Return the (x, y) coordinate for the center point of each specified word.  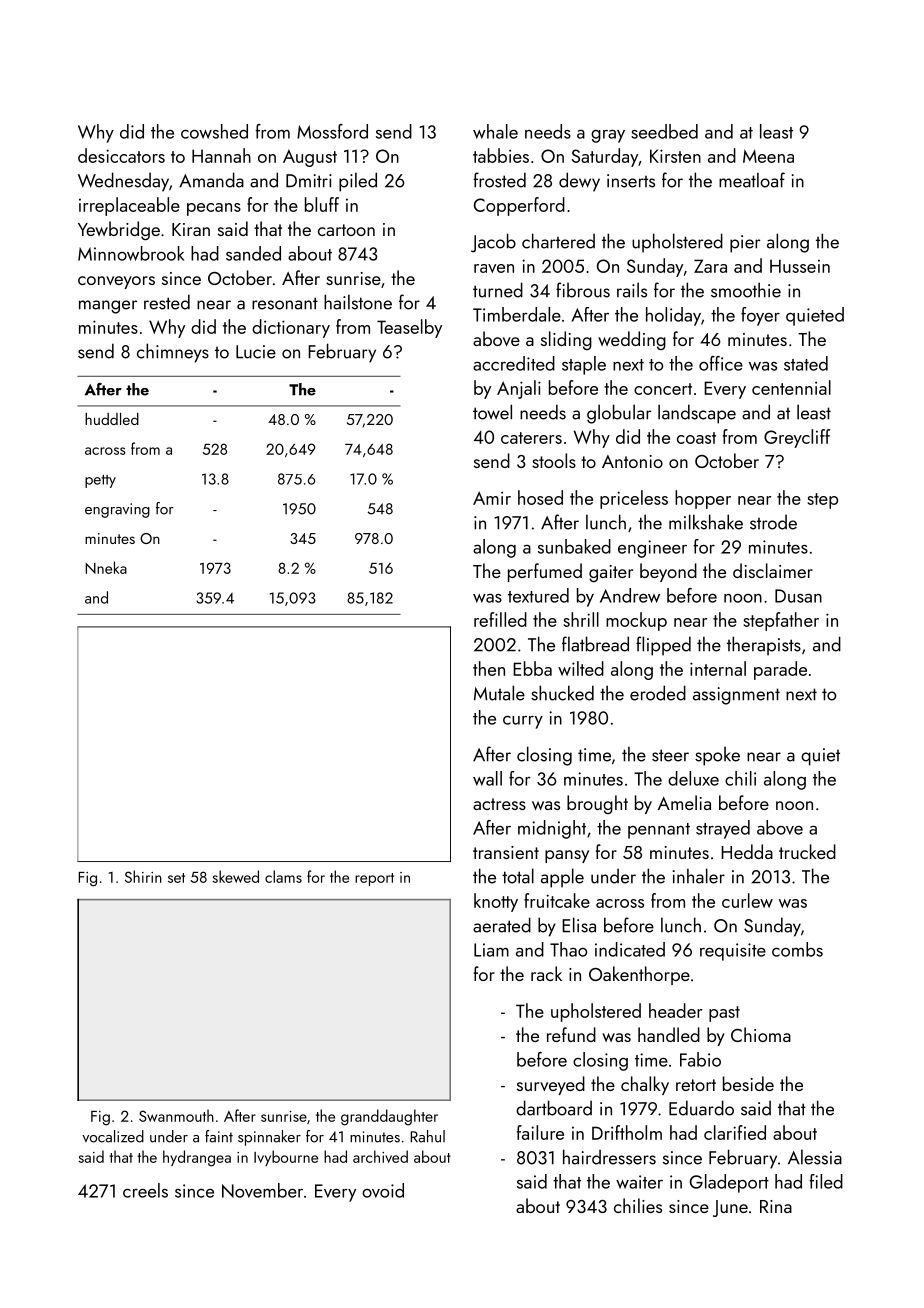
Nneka (106, 567)
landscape (697, 414)
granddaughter (389, 1117)
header (676, 1010)
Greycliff (797, 438)
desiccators (121, 155)
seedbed (664, 131)
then (489, 668)
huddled (112, 419)
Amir (492, 498)
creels (145, 1190)
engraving (117, 510)
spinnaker (269, 1138)
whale (495, 131)
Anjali (519, 389)
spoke (717, 756)
